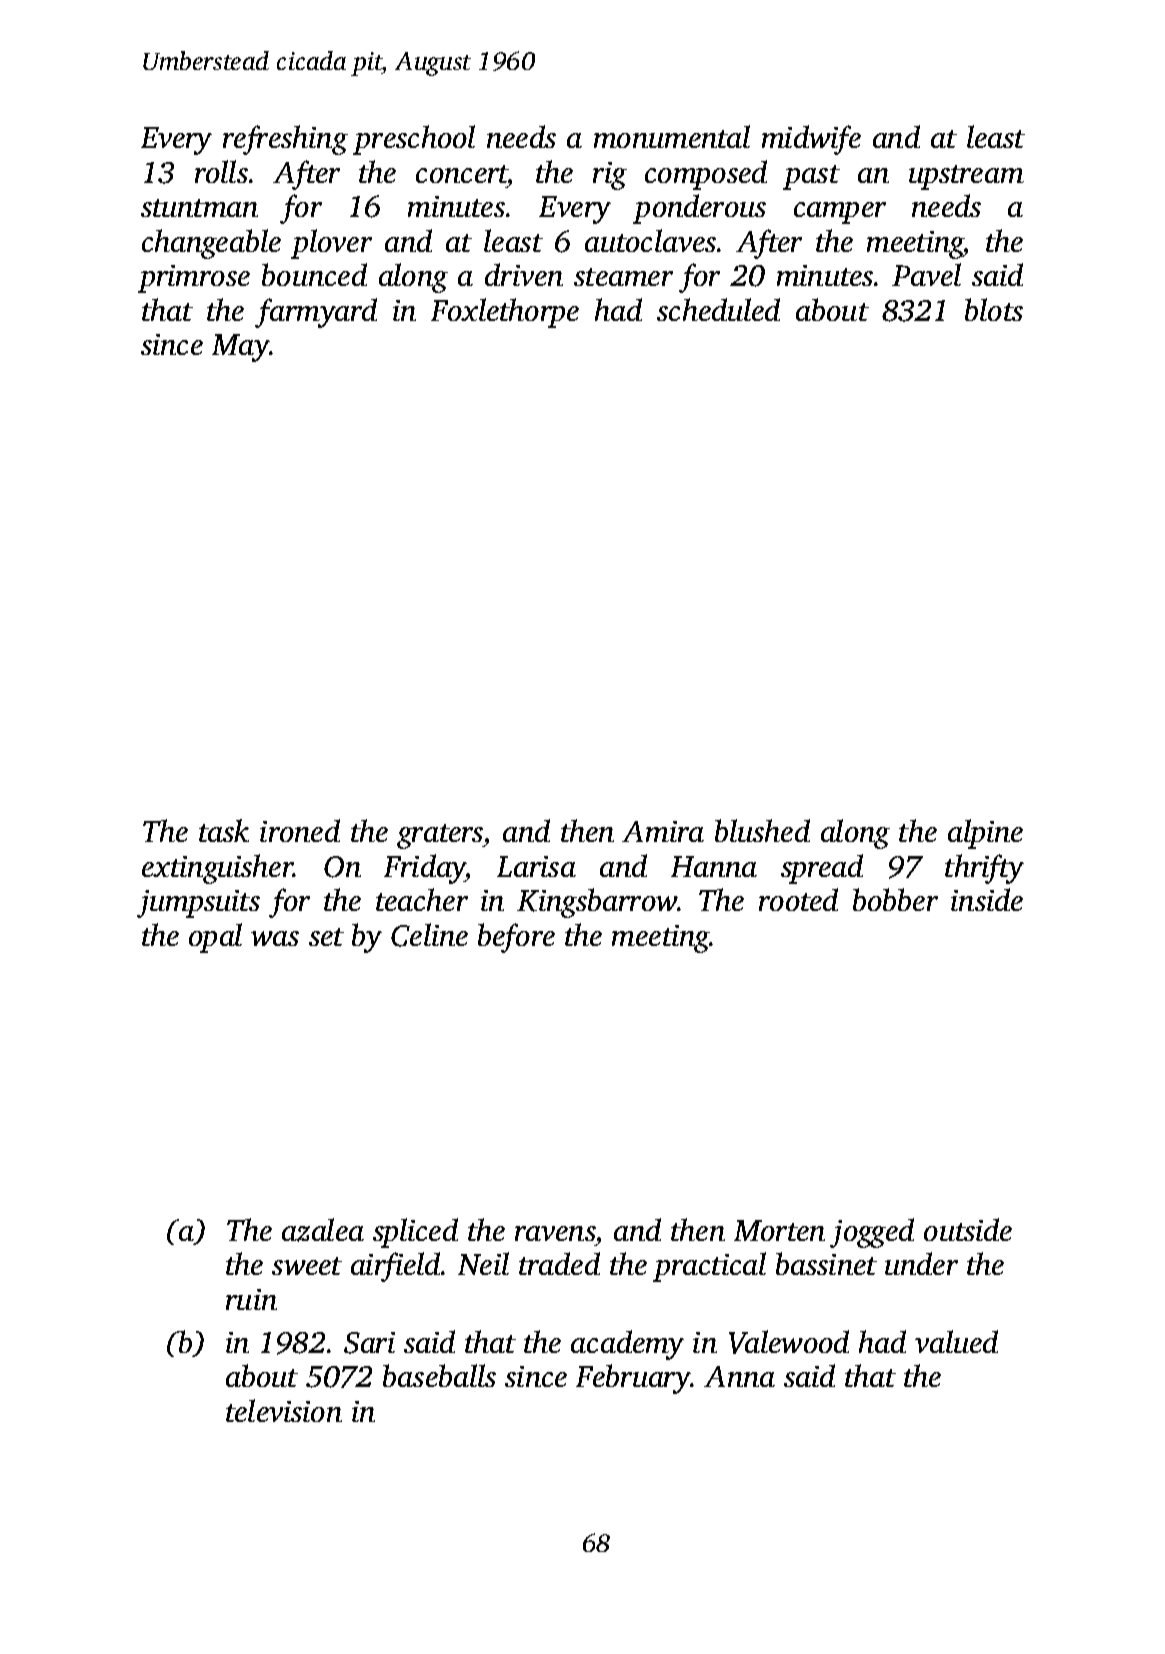 Image resolution: width=1165 pixels, height=1654 pixels. I want to click on refreshing, so click(285, 140).
